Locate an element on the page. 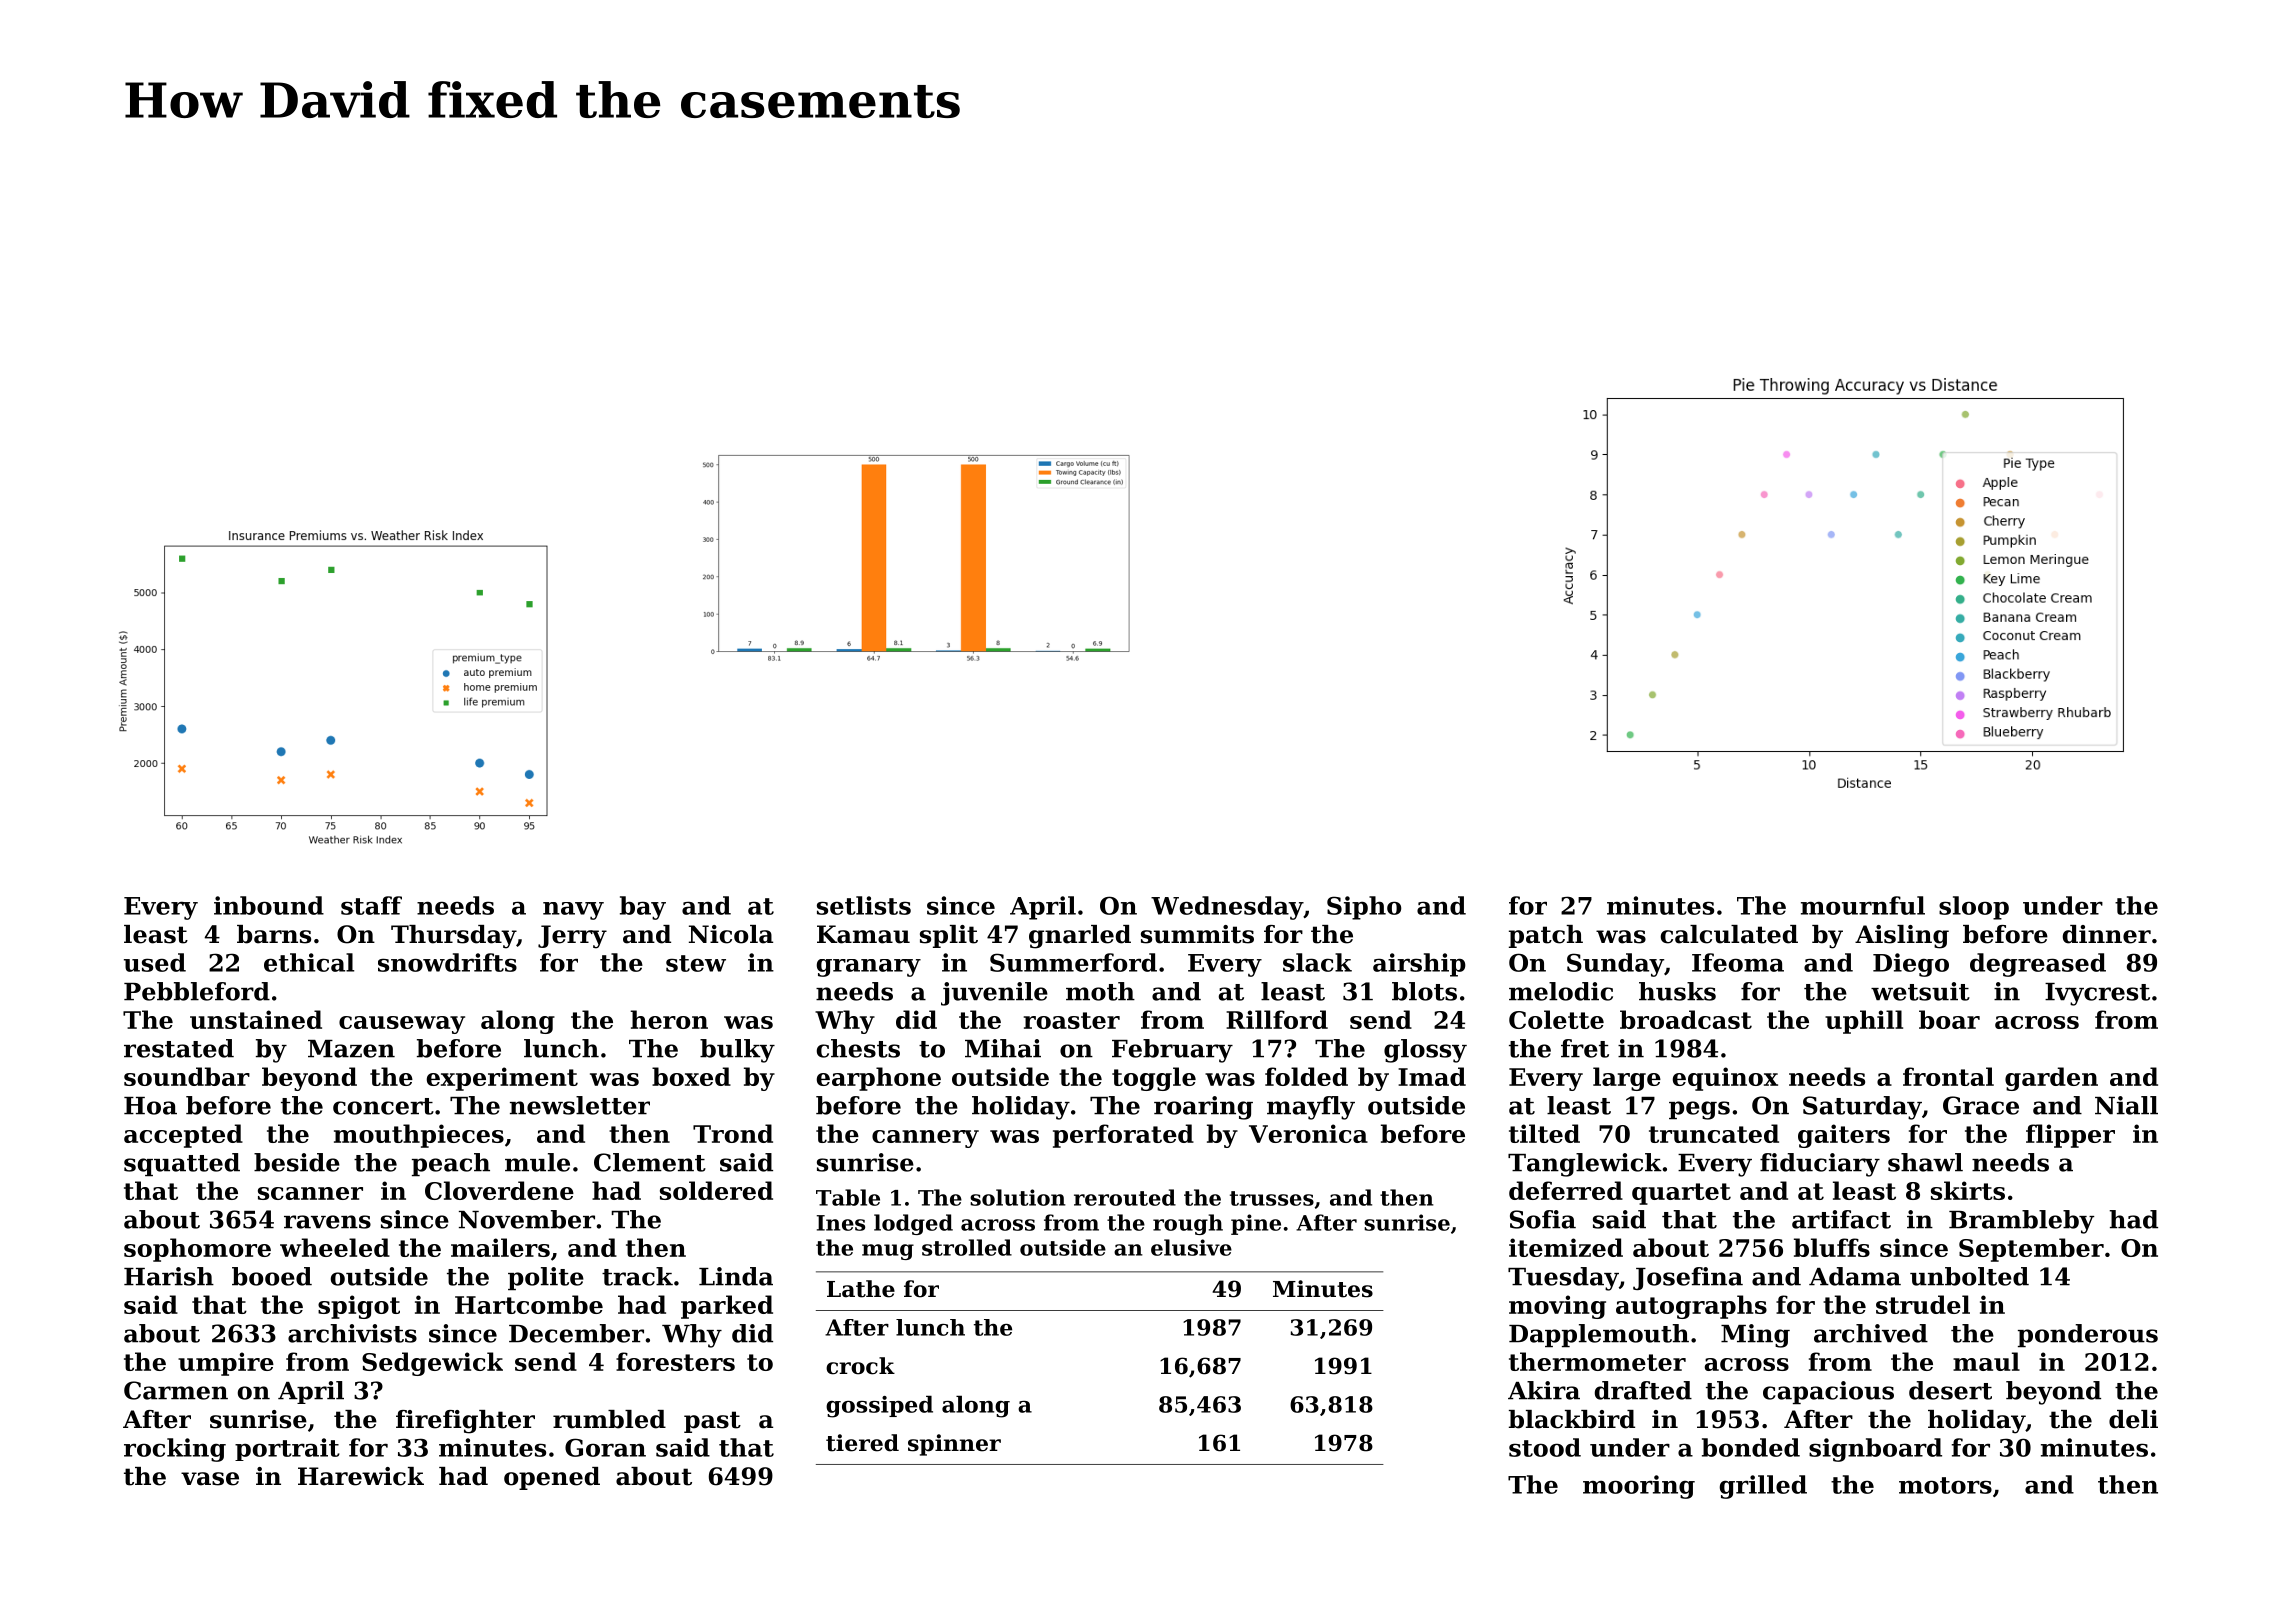 This page has width=2282, height=1614. drafted is located at coordinates (1643, 1390).
